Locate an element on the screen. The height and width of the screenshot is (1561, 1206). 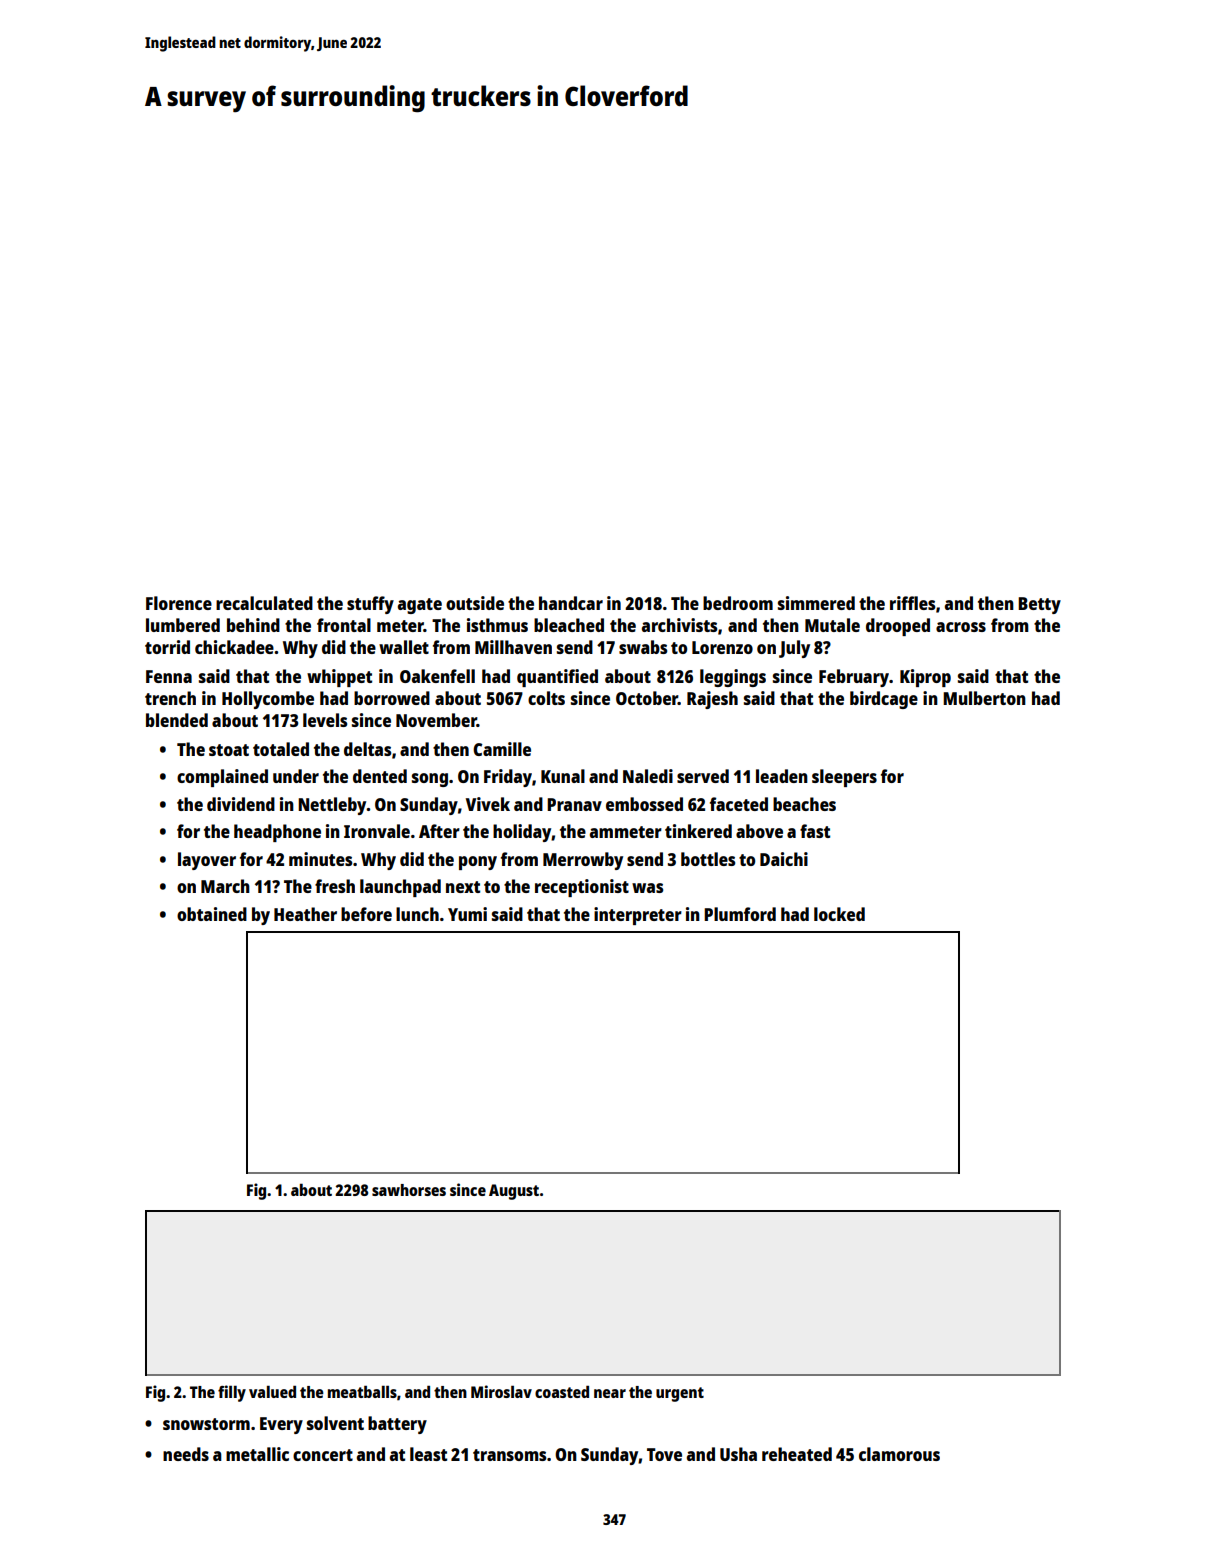
clamorous is located at coordinates (899, 1454).
